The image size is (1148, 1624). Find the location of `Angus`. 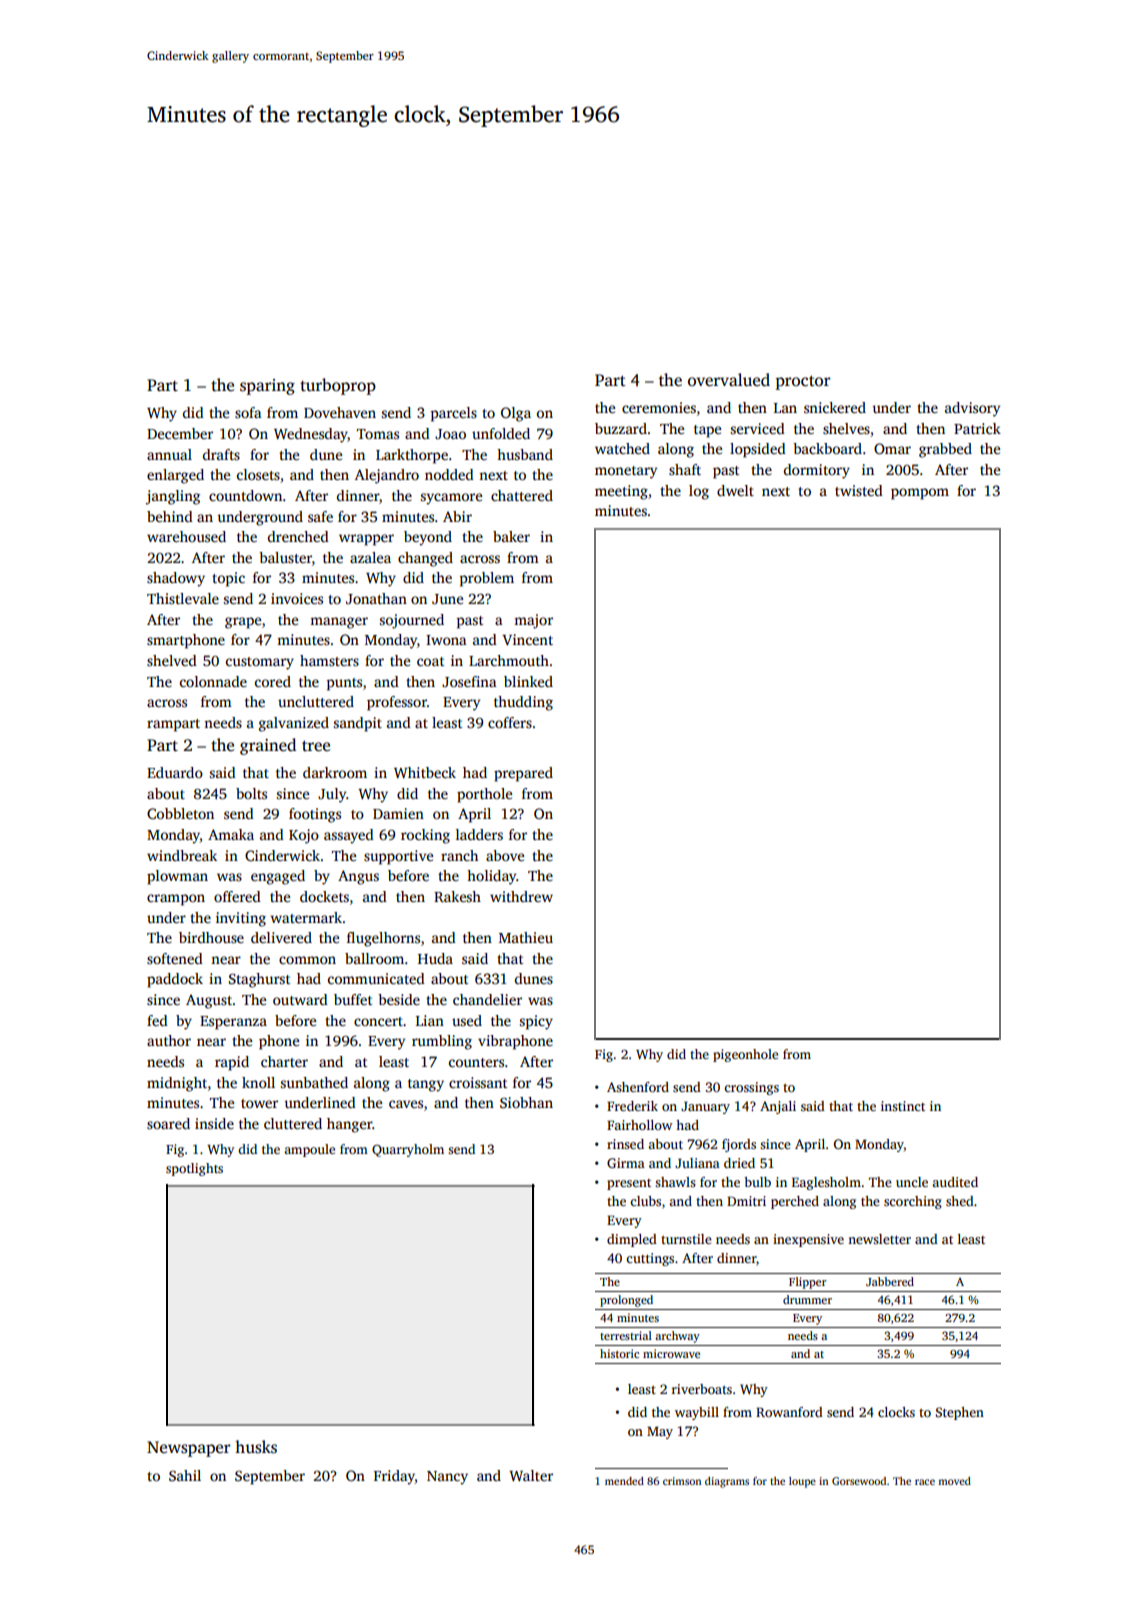

Angus is located at coordinates (358, 877).
